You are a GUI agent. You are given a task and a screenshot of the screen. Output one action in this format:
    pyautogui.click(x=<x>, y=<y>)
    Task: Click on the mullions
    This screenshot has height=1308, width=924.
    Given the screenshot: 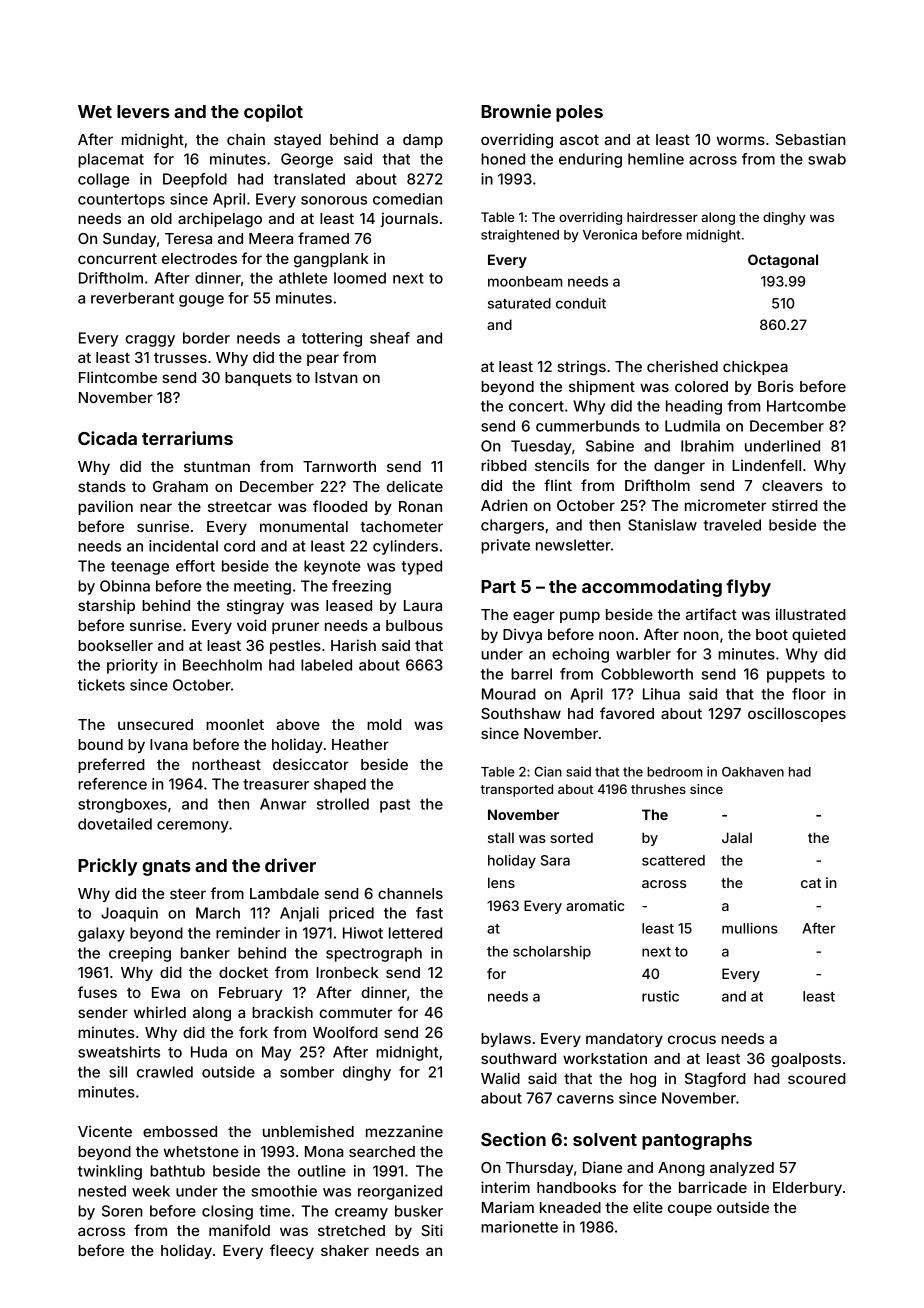 What is the action you would take?
    pyautogui.click(x=750, y=928)
